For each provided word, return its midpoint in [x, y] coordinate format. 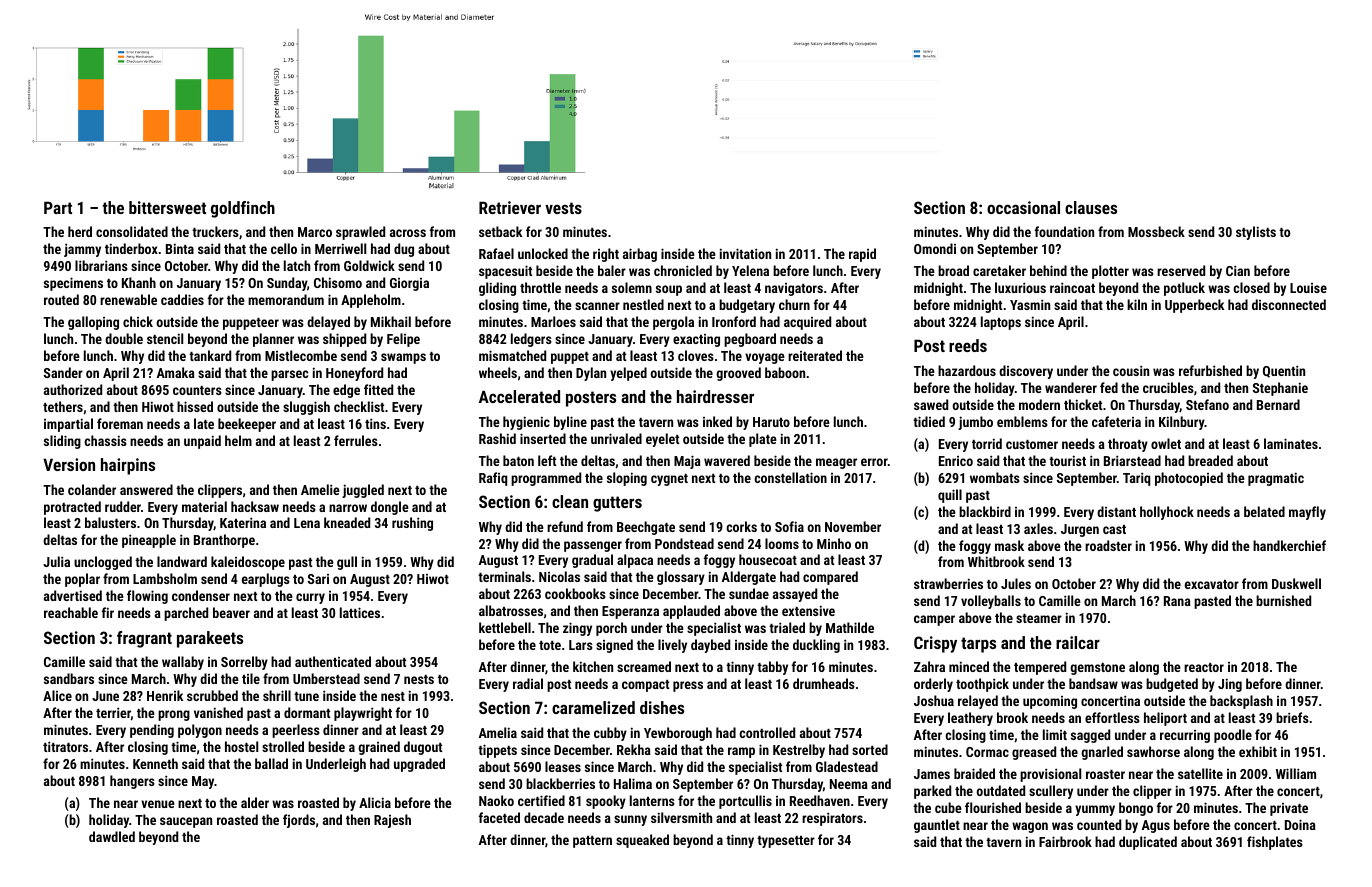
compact [645, 686]
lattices [360, 612]
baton [518, 460]
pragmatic [1276, 479]
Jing [1230, 685]
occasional [1023, 207]
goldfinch [243, 209]
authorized [73, 389]
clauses [1091, 207]
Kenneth [155, 763]
